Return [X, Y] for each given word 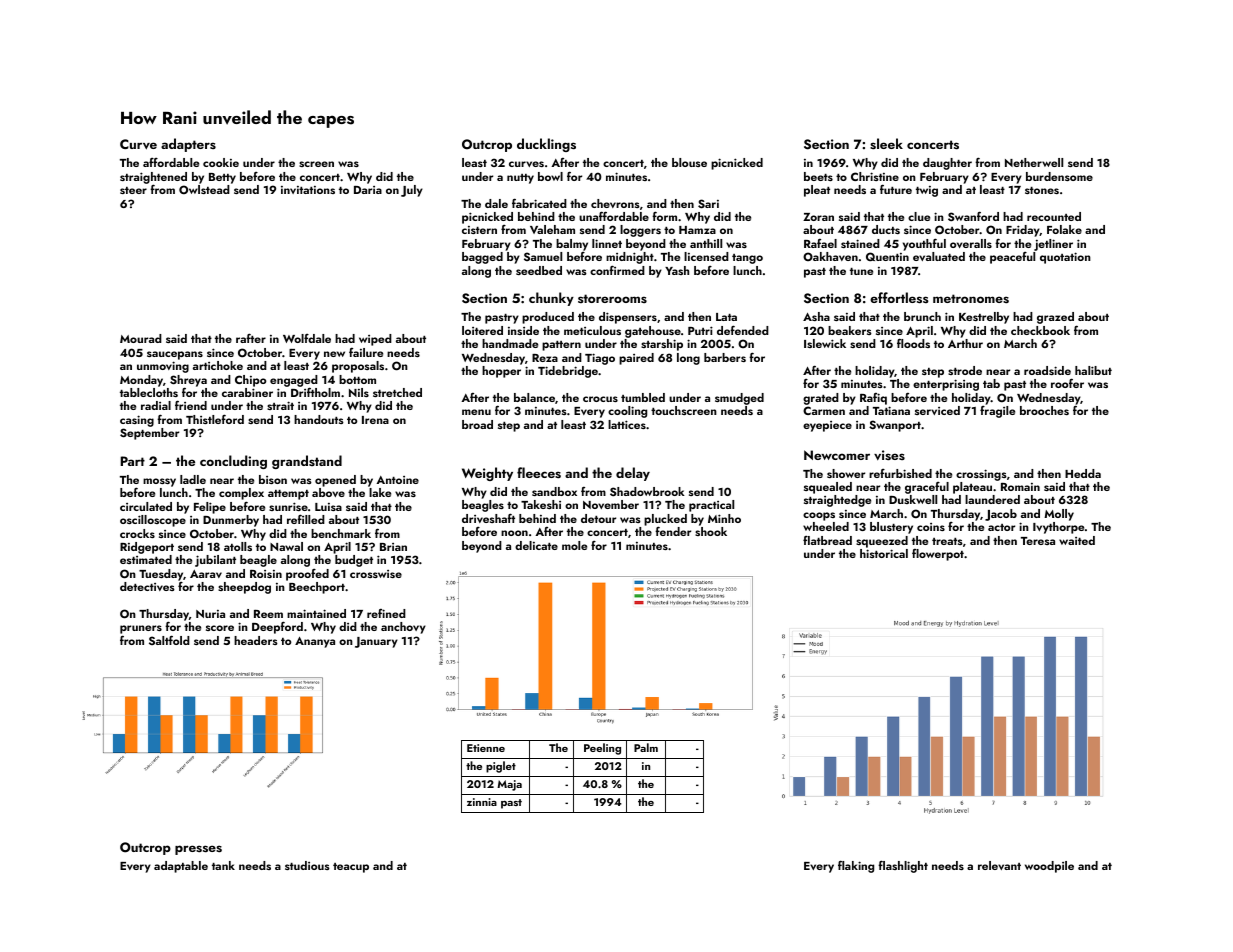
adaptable [181, 867]
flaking [856, 866]
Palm [646, 747]
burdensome [1059, 176]
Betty [222, 178]
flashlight [903, 866]
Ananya [315, 642]
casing [137, 421]
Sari [708, 204]
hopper [501, 372]
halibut [1093, 370]
